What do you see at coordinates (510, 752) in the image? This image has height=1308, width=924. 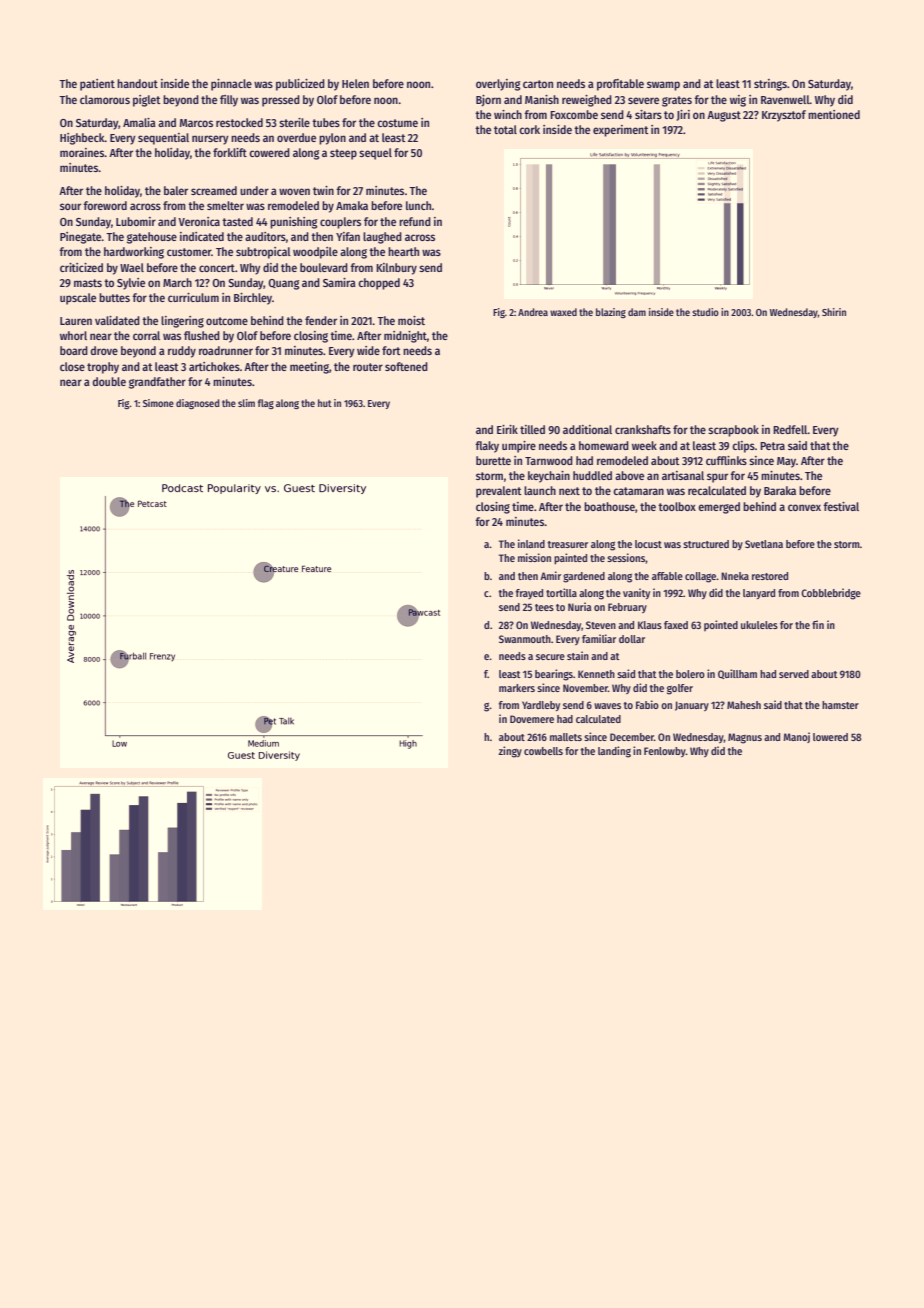 I see `zingy` at bounding box center [510, 752].
